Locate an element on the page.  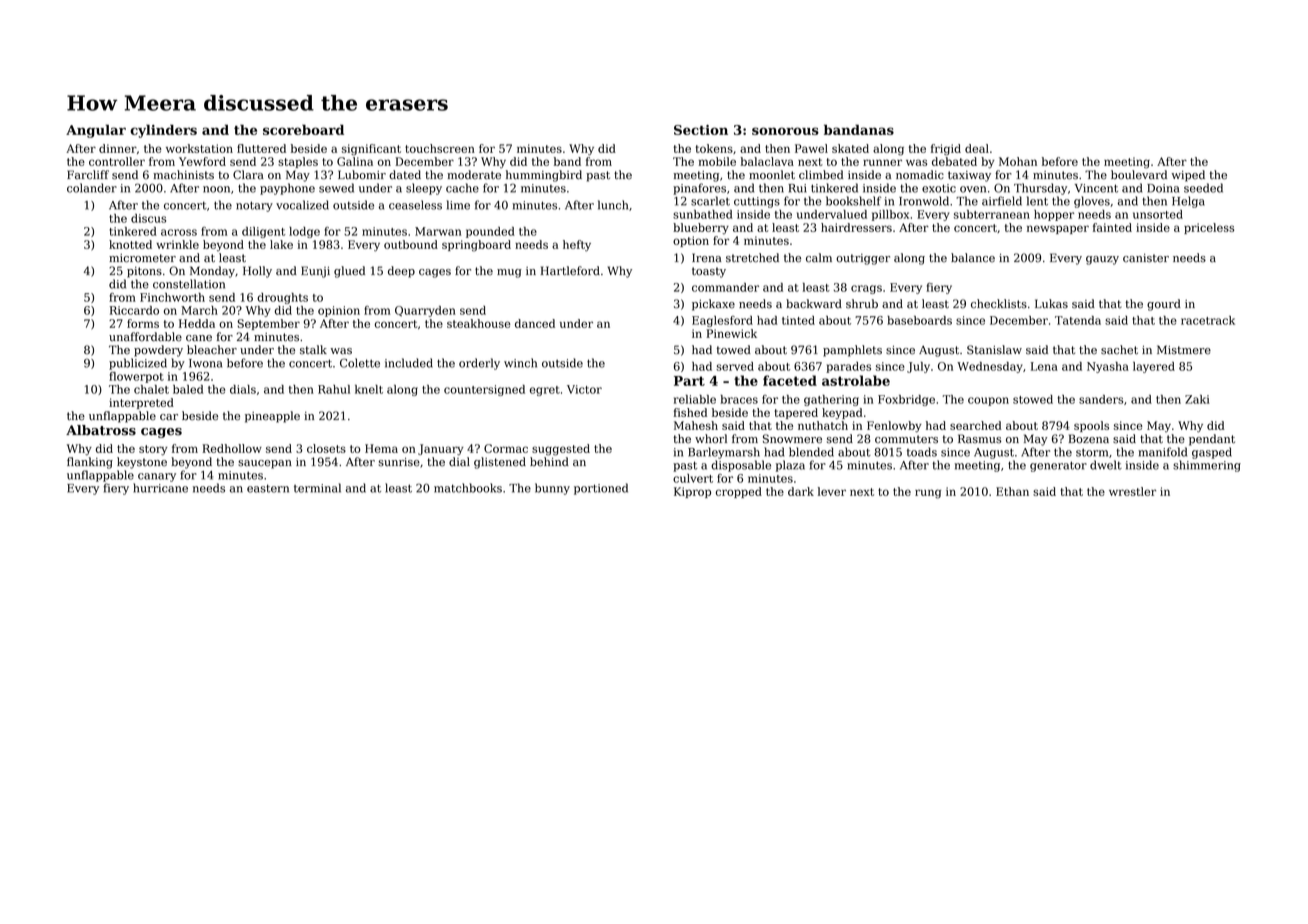
hairdressers is located at coordinates (856, 227).
